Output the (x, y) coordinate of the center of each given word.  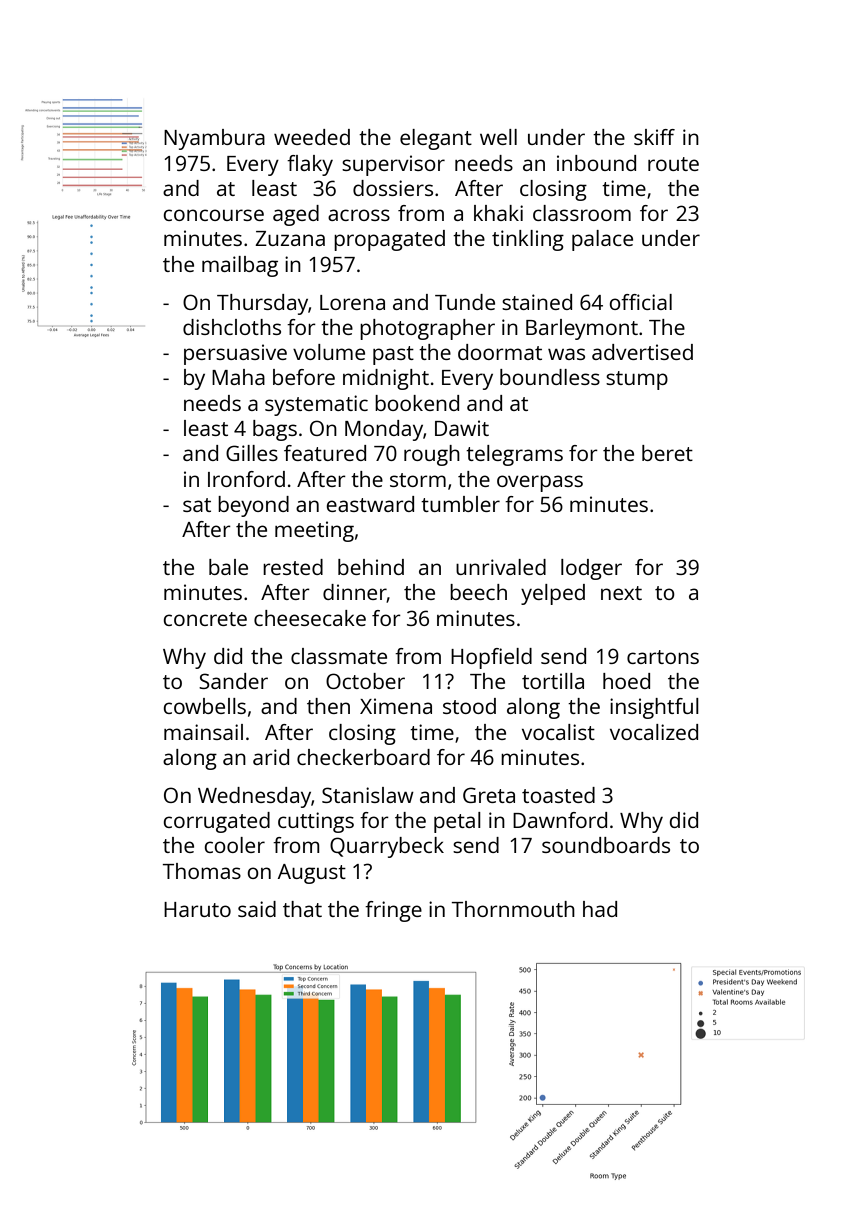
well (498, 137)
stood (469, 706)
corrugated (216, 822)
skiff (654, 137)
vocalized (654, 732)
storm (418, 480)
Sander (233, 681)
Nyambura (214, 139)
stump (637, 380)
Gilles (252, 453)
